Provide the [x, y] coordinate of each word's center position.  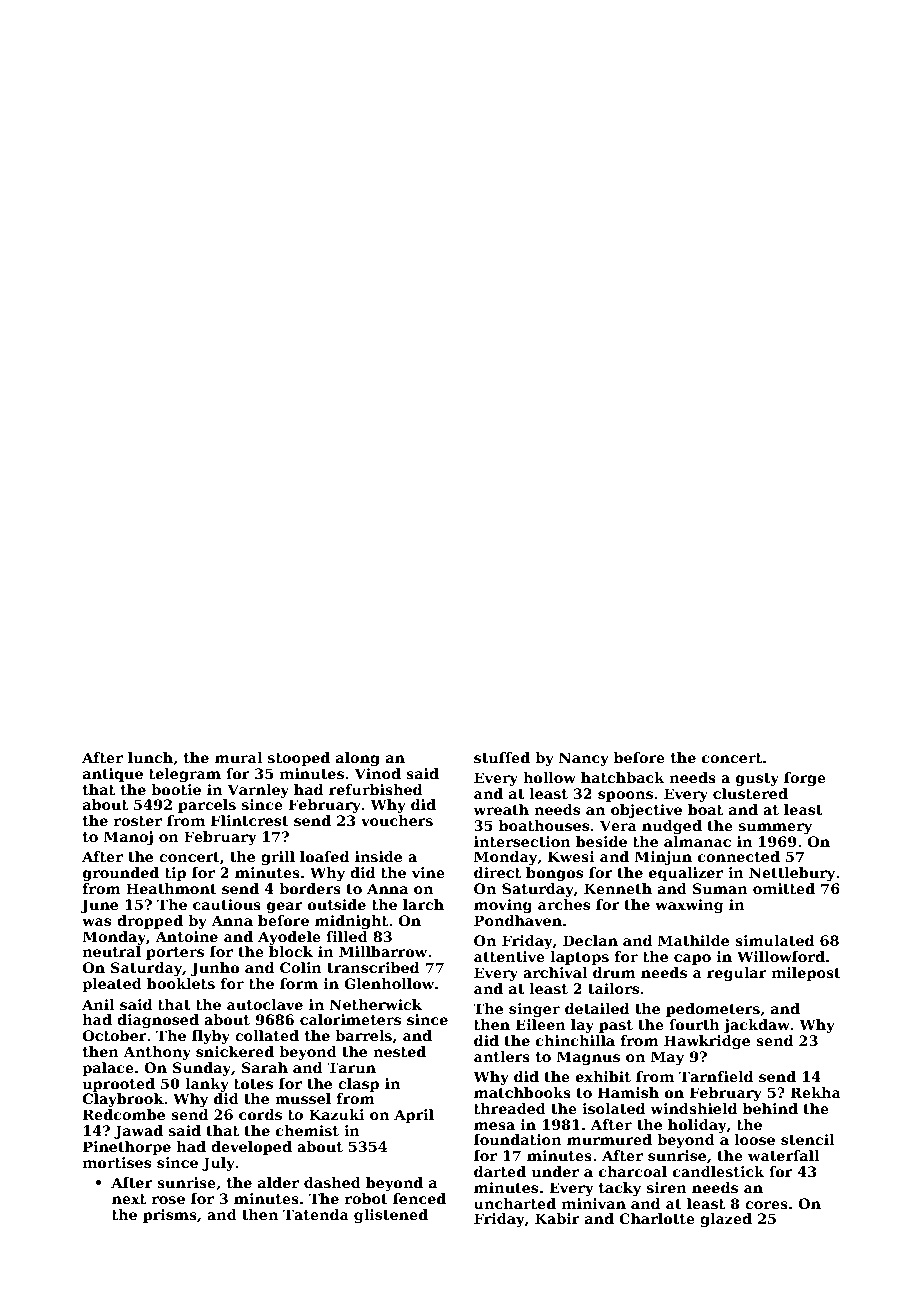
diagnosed [158, 1021]
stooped [299, 759]
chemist [307, 1130]
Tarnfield [716, 1076]
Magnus [588, 1058]
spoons [625, 796]
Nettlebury [792, 874]
